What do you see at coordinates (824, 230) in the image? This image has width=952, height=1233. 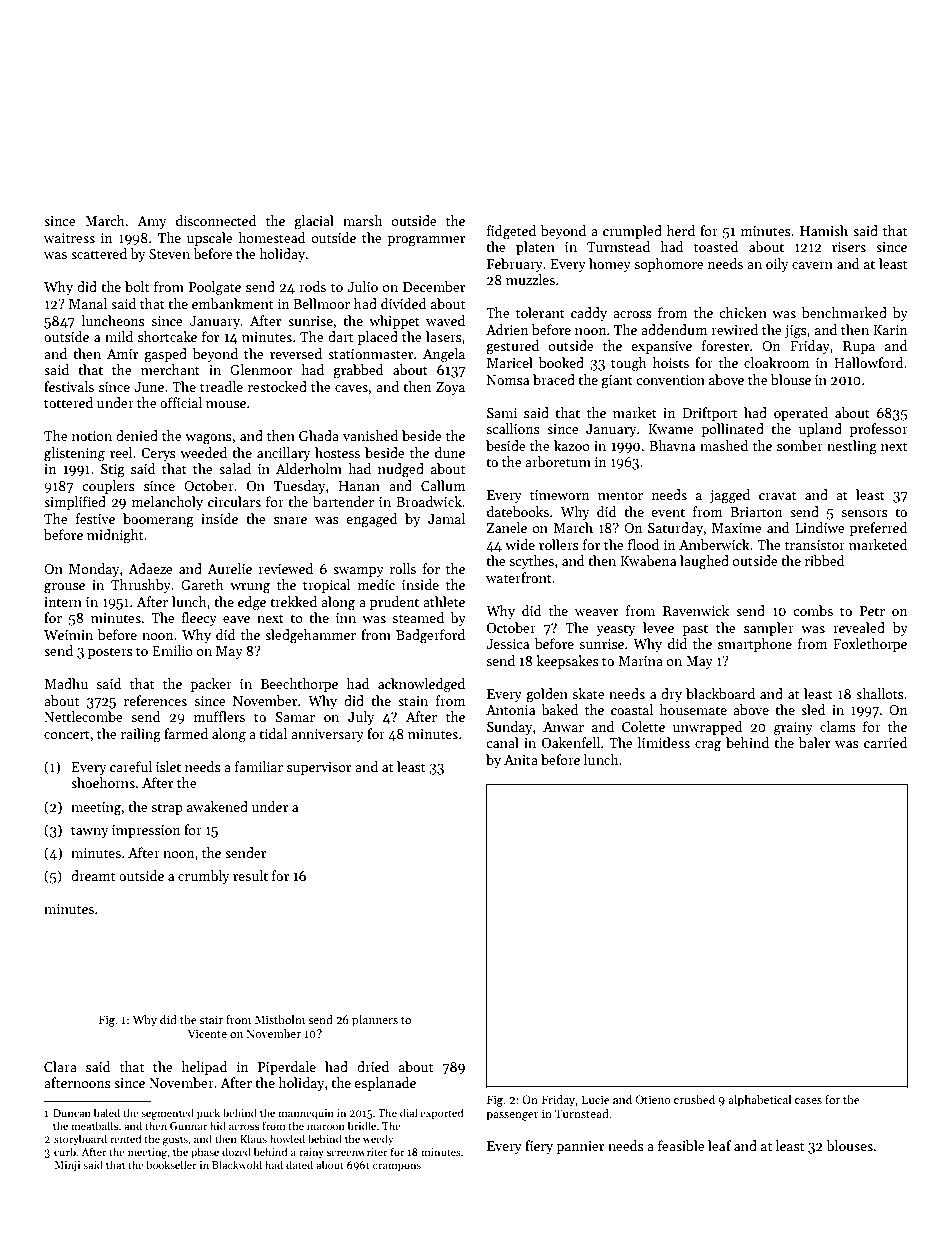 I see `Hamish` at bounding box center [824, 230].
